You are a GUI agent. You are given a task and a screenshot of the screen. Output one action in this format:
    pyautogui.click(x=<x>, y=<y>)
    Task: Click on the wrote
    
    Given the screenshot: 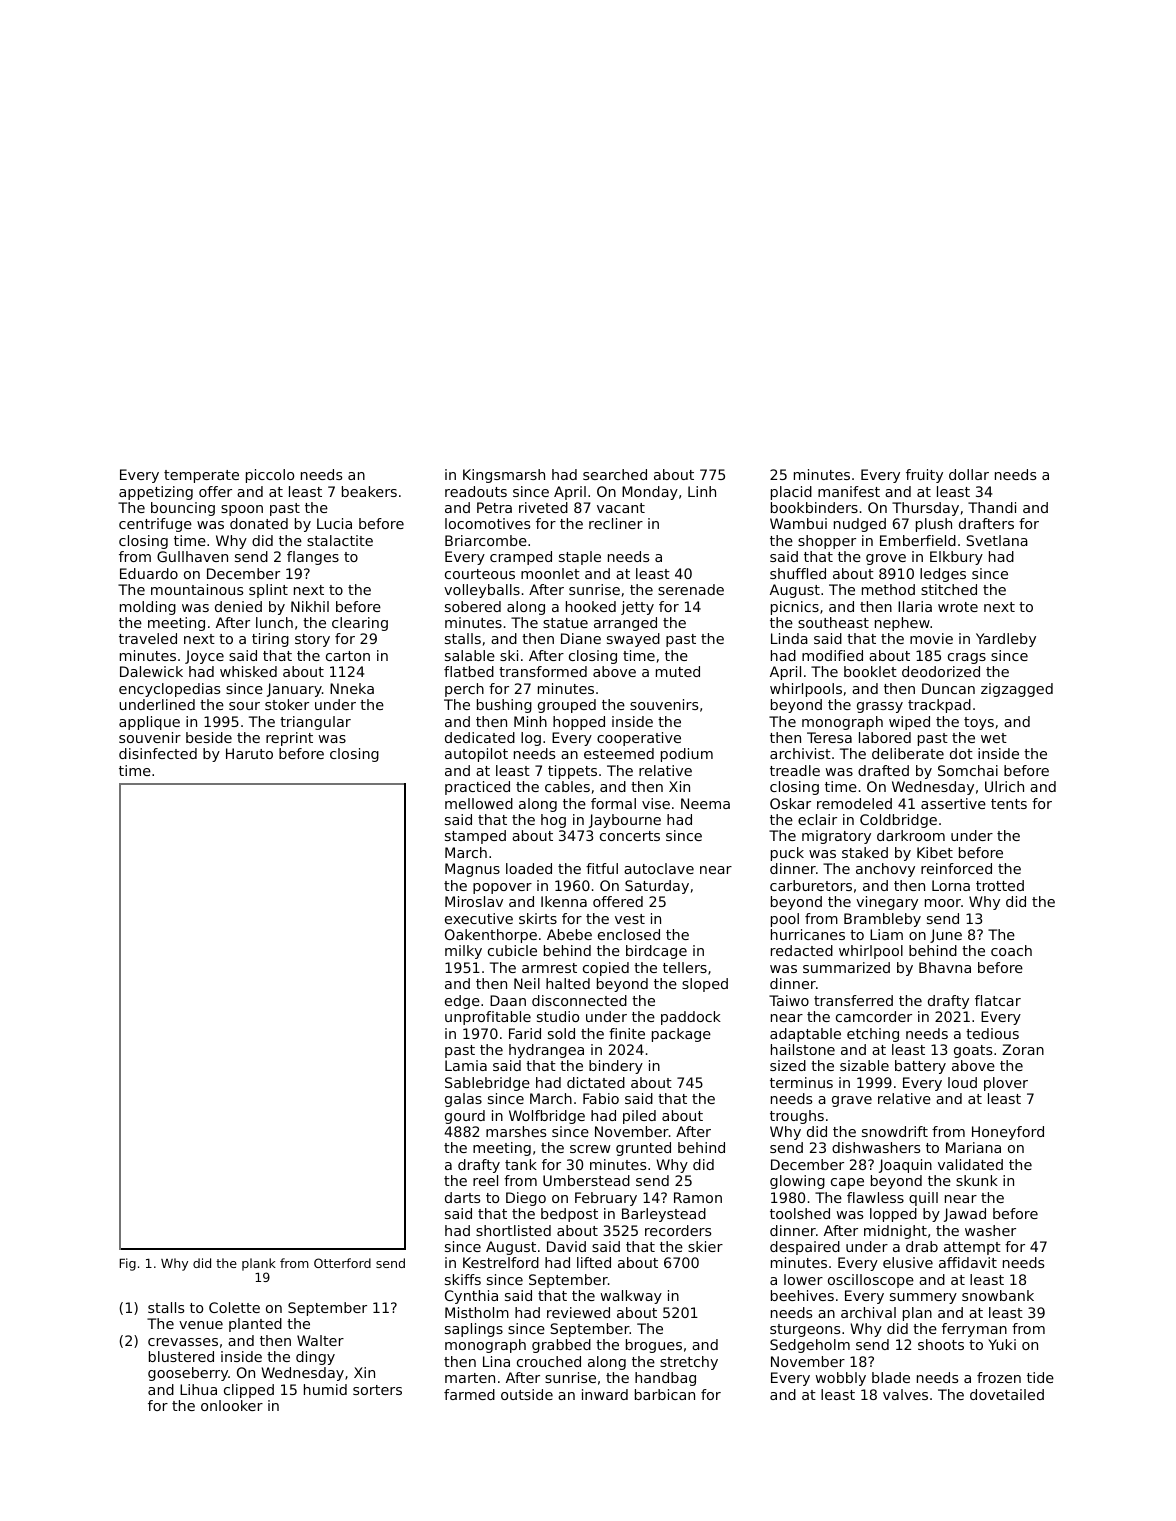 What is the action you would take?
    pyautogui.click(x=958, y=607)
